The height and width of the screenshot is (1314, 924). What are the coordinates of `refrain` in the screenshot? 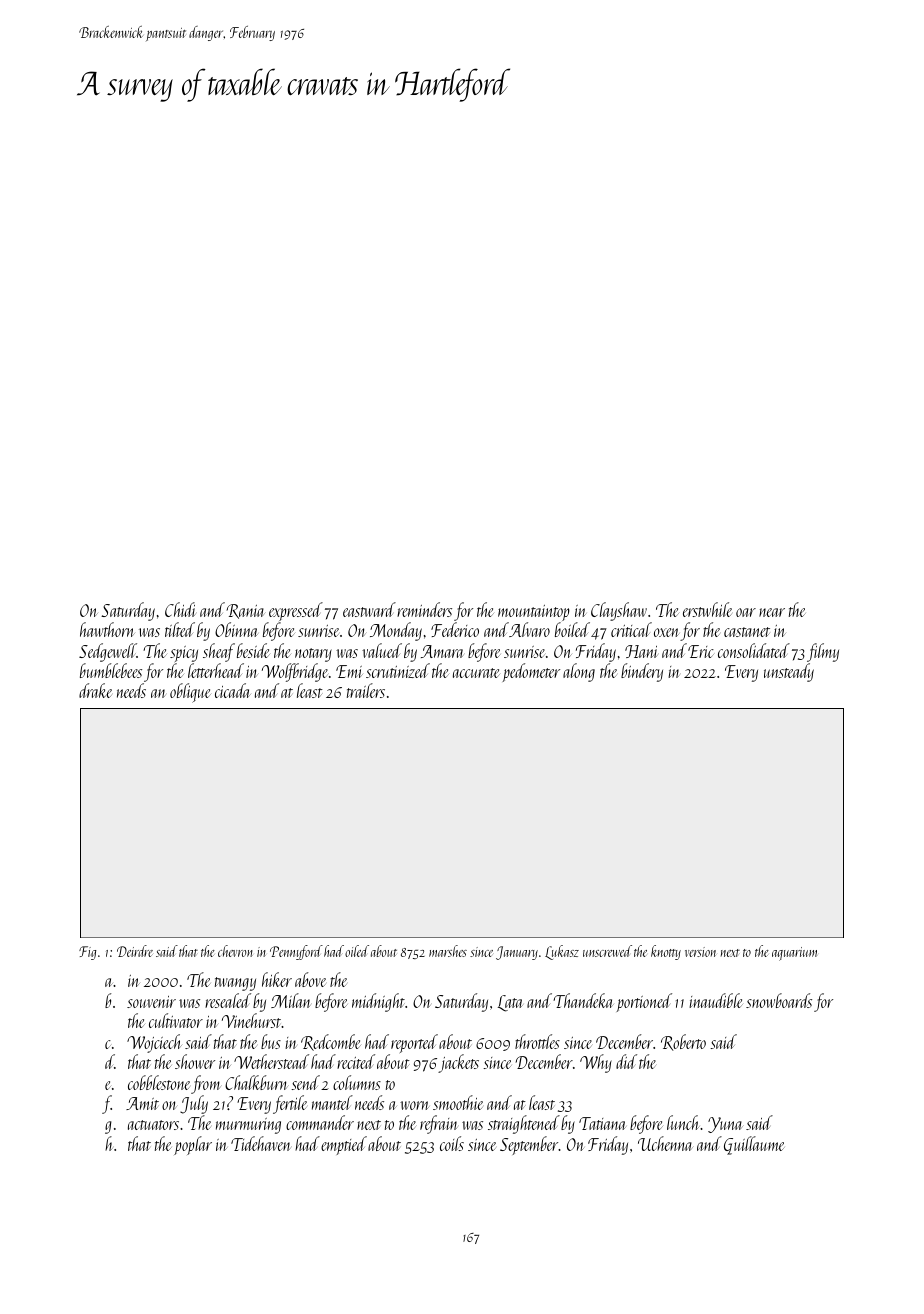 It's located at (438, 1124).
